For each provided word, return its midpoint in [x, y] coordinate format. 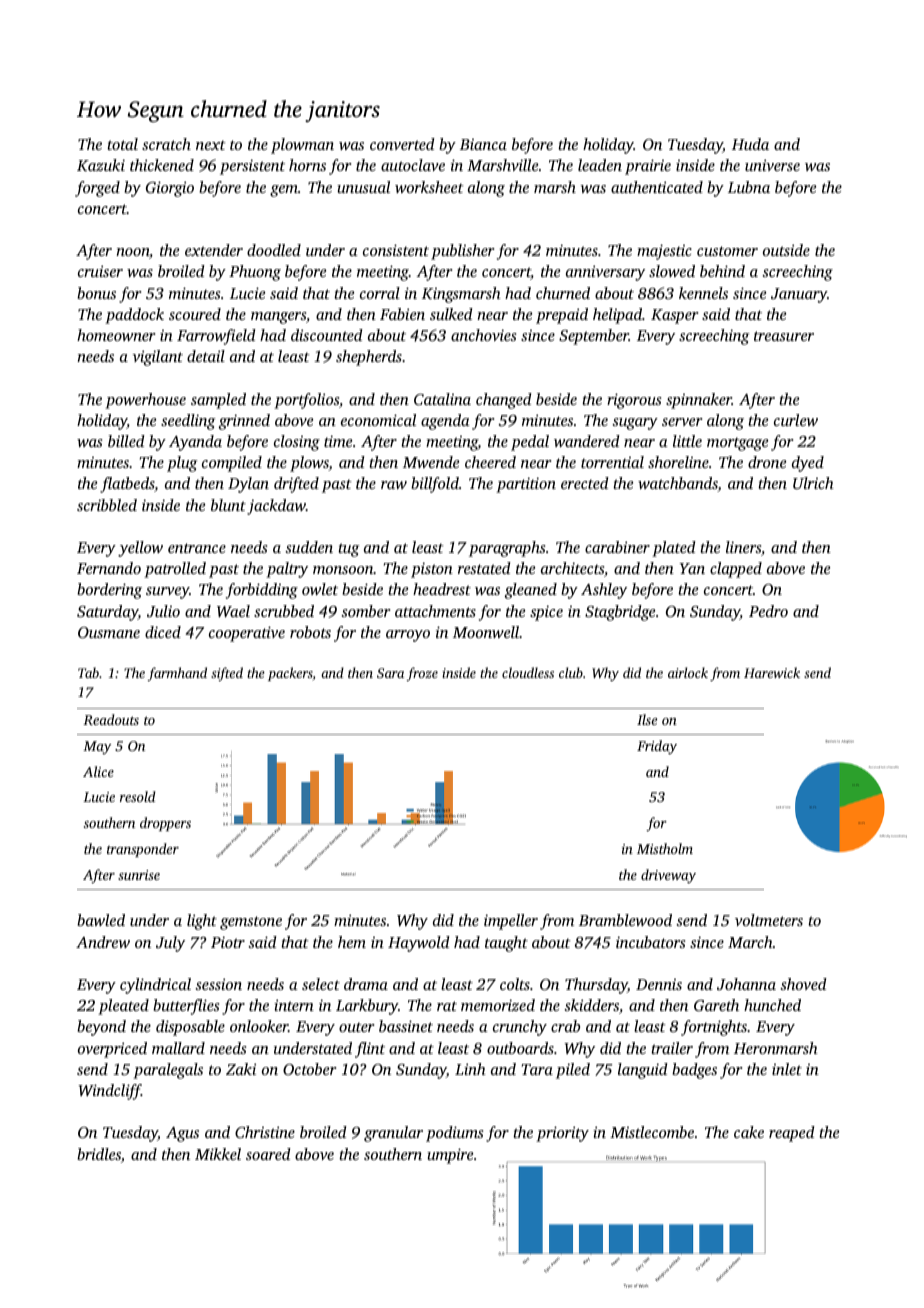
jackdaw [276, 507]
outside [786, 250]
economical [378, 420]
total [122, 144]
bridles [99, 1154]
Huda [750, 144]
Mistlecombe [652, 1132]
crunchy [520, 1028]
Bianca [483, 144]
